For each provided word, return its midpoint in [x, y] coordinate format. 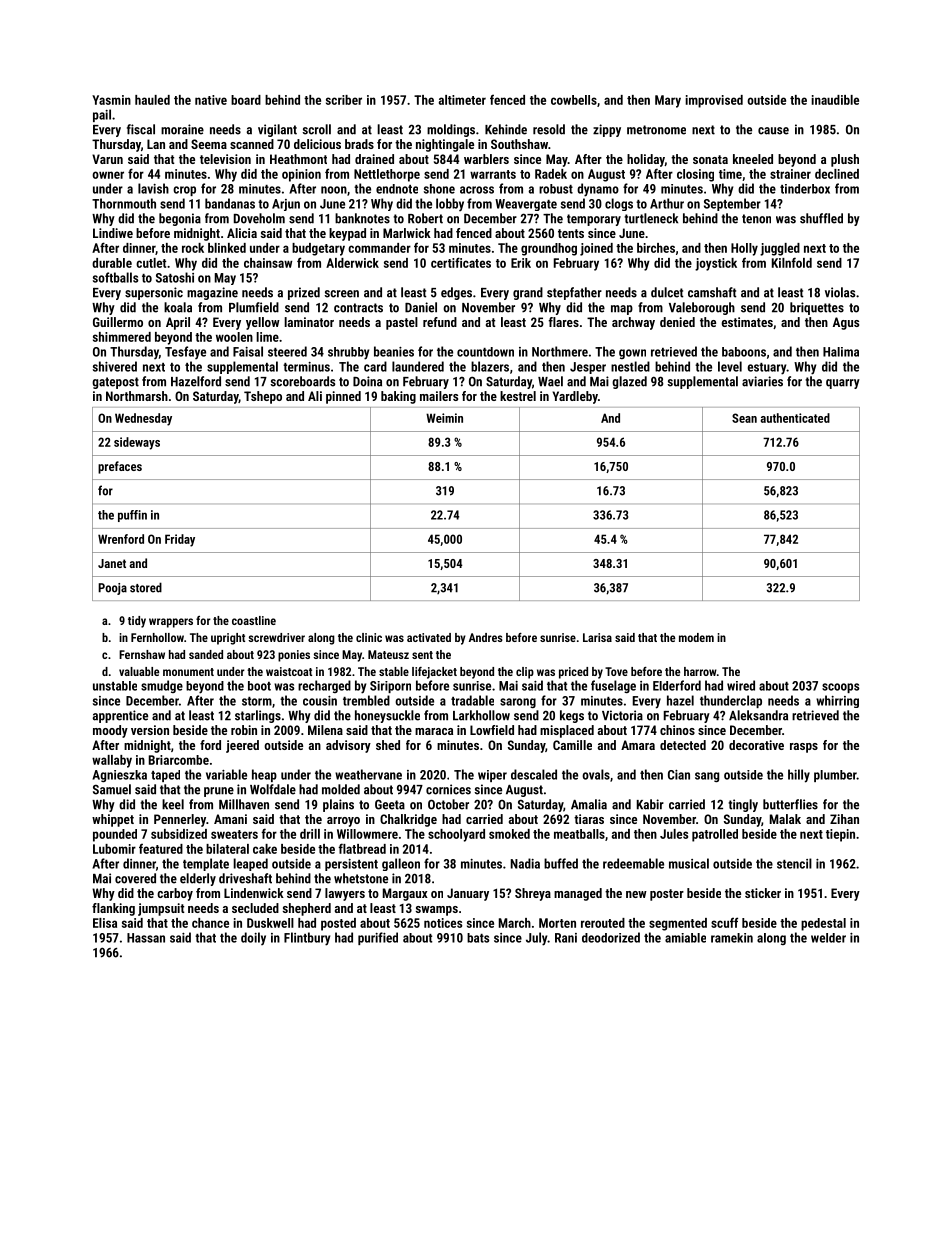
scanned [252, 144]
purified [378, 938]
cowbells [574, 100]
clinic [369, 637]
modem [696, 637]
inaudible [835, 100]
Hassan [146, 938]
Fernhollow [157, 637]
